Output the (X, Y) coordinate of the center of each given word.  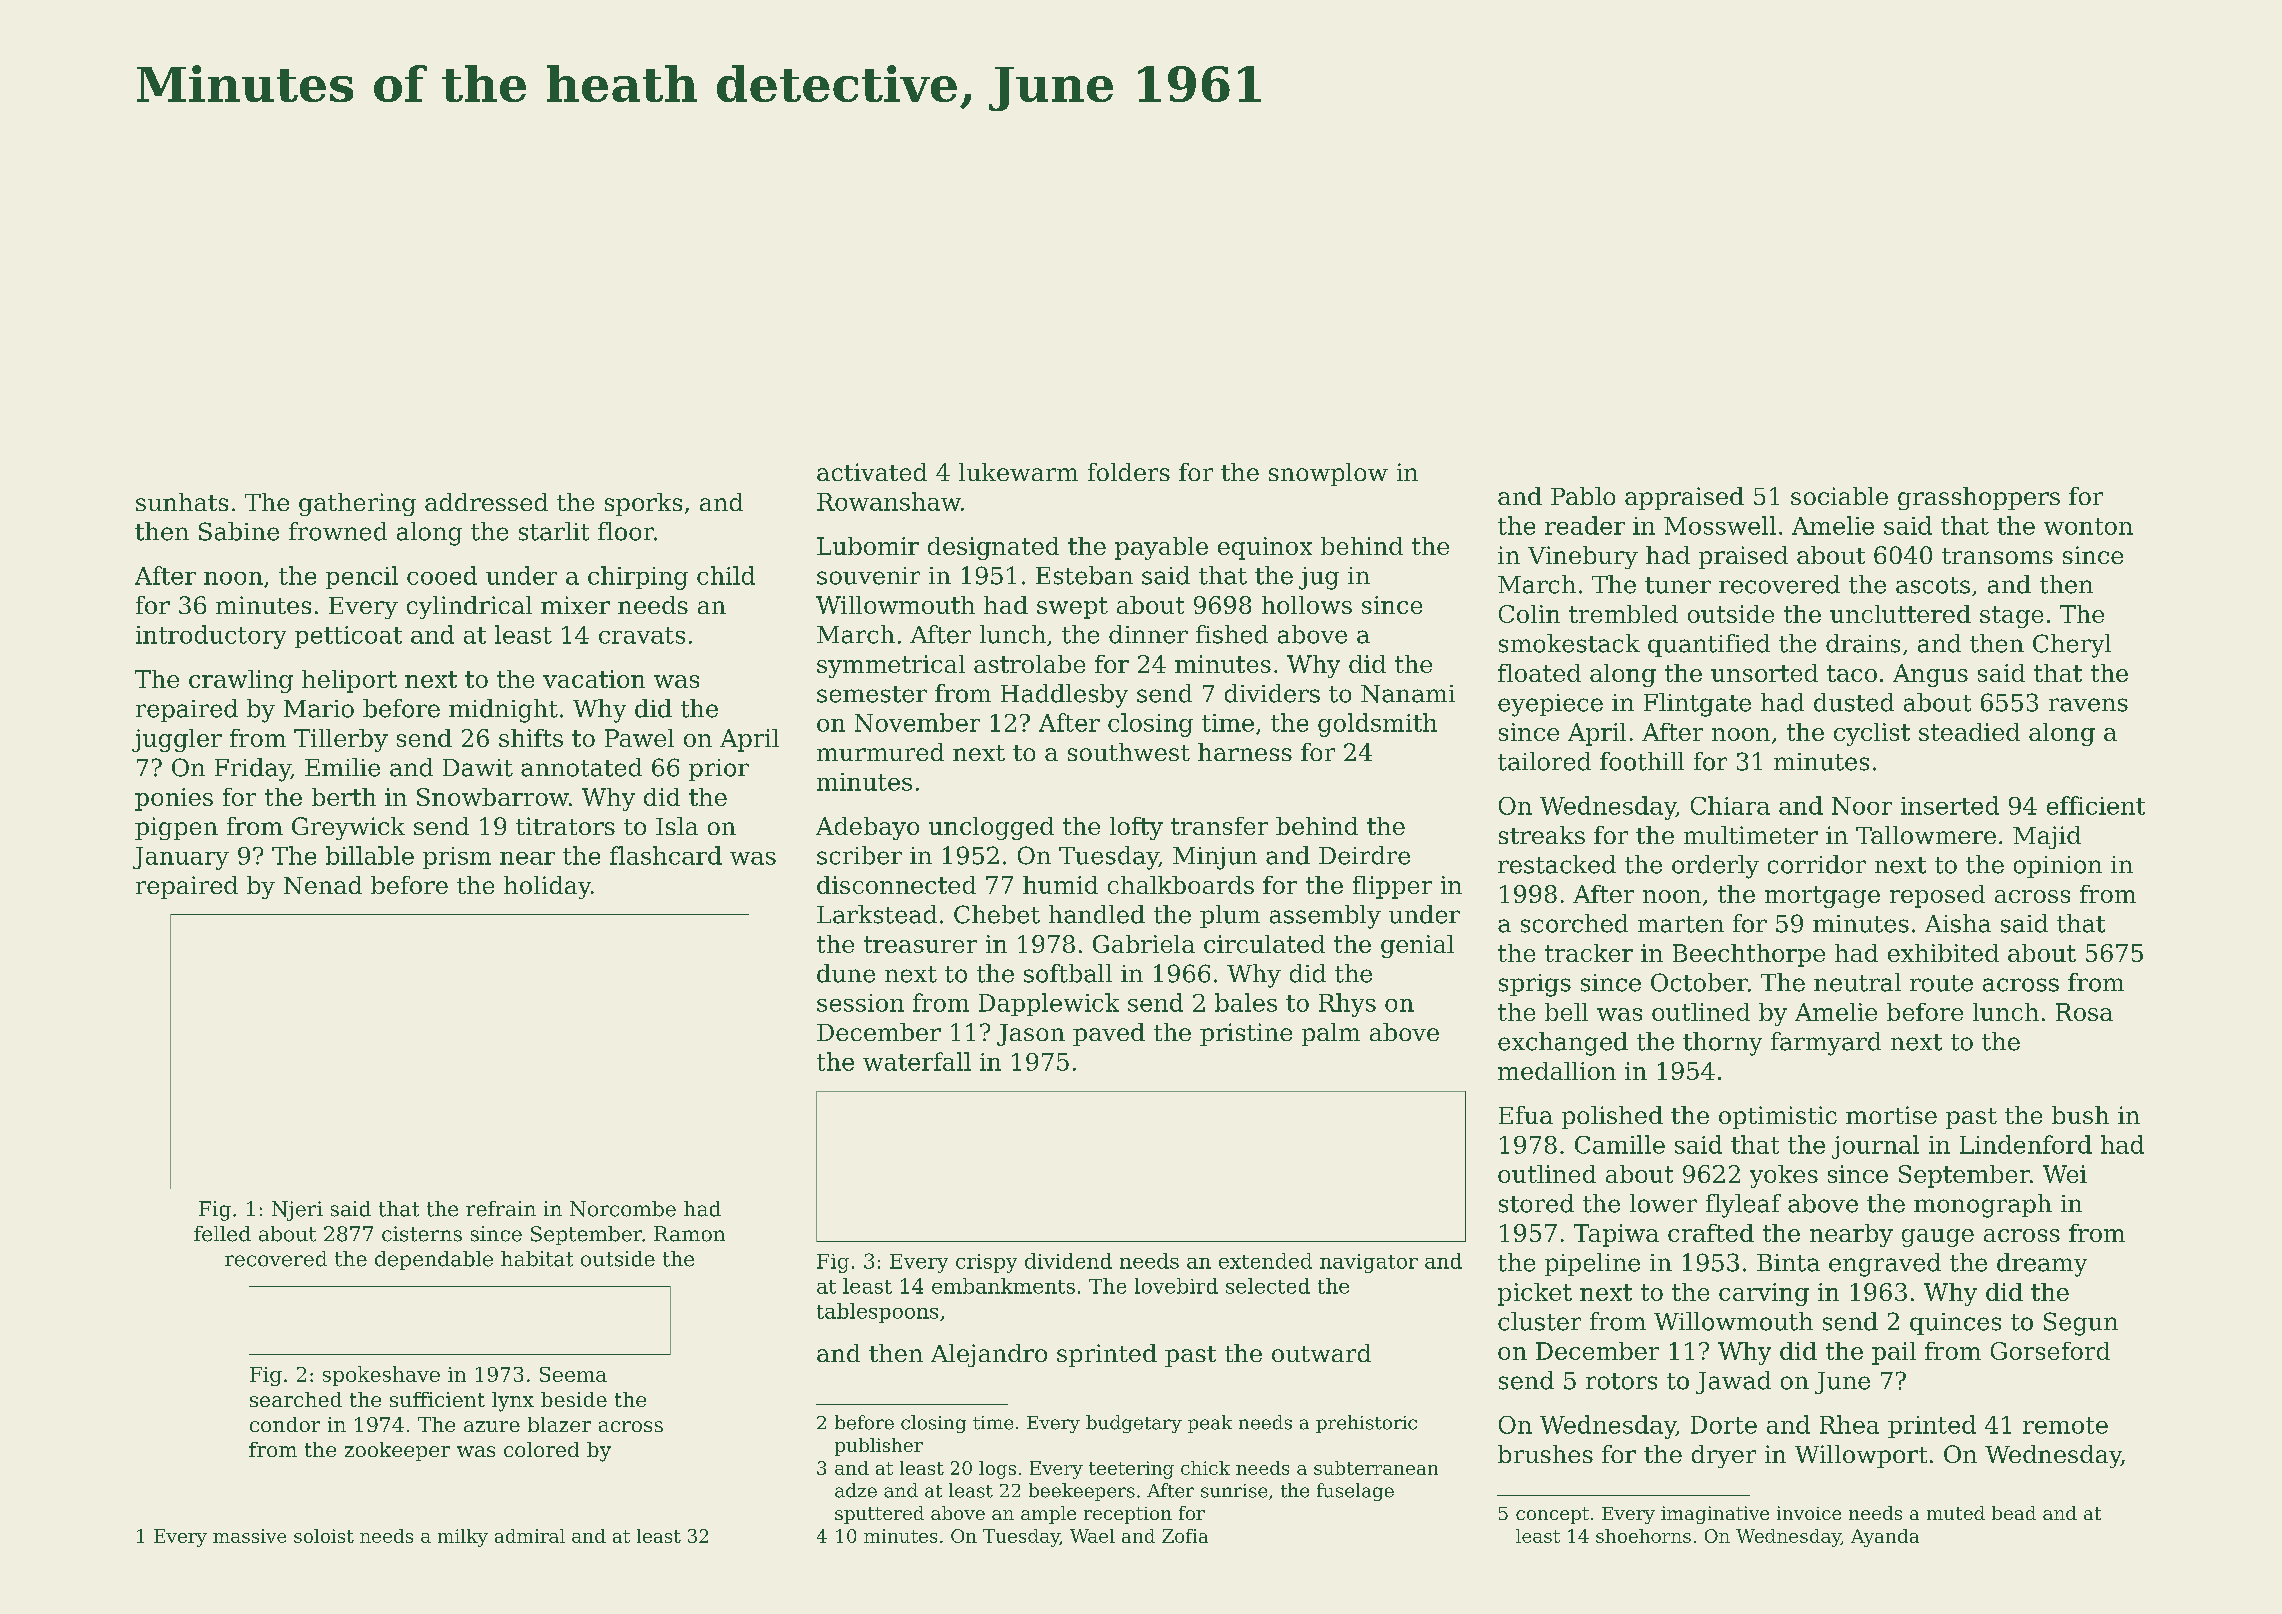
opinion (2058, 867)
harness (1245, 752)
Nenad (323, 885)
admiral (530, 1536)
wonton (2088, 526)
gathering (357, 504)
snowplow (1328, 474)
